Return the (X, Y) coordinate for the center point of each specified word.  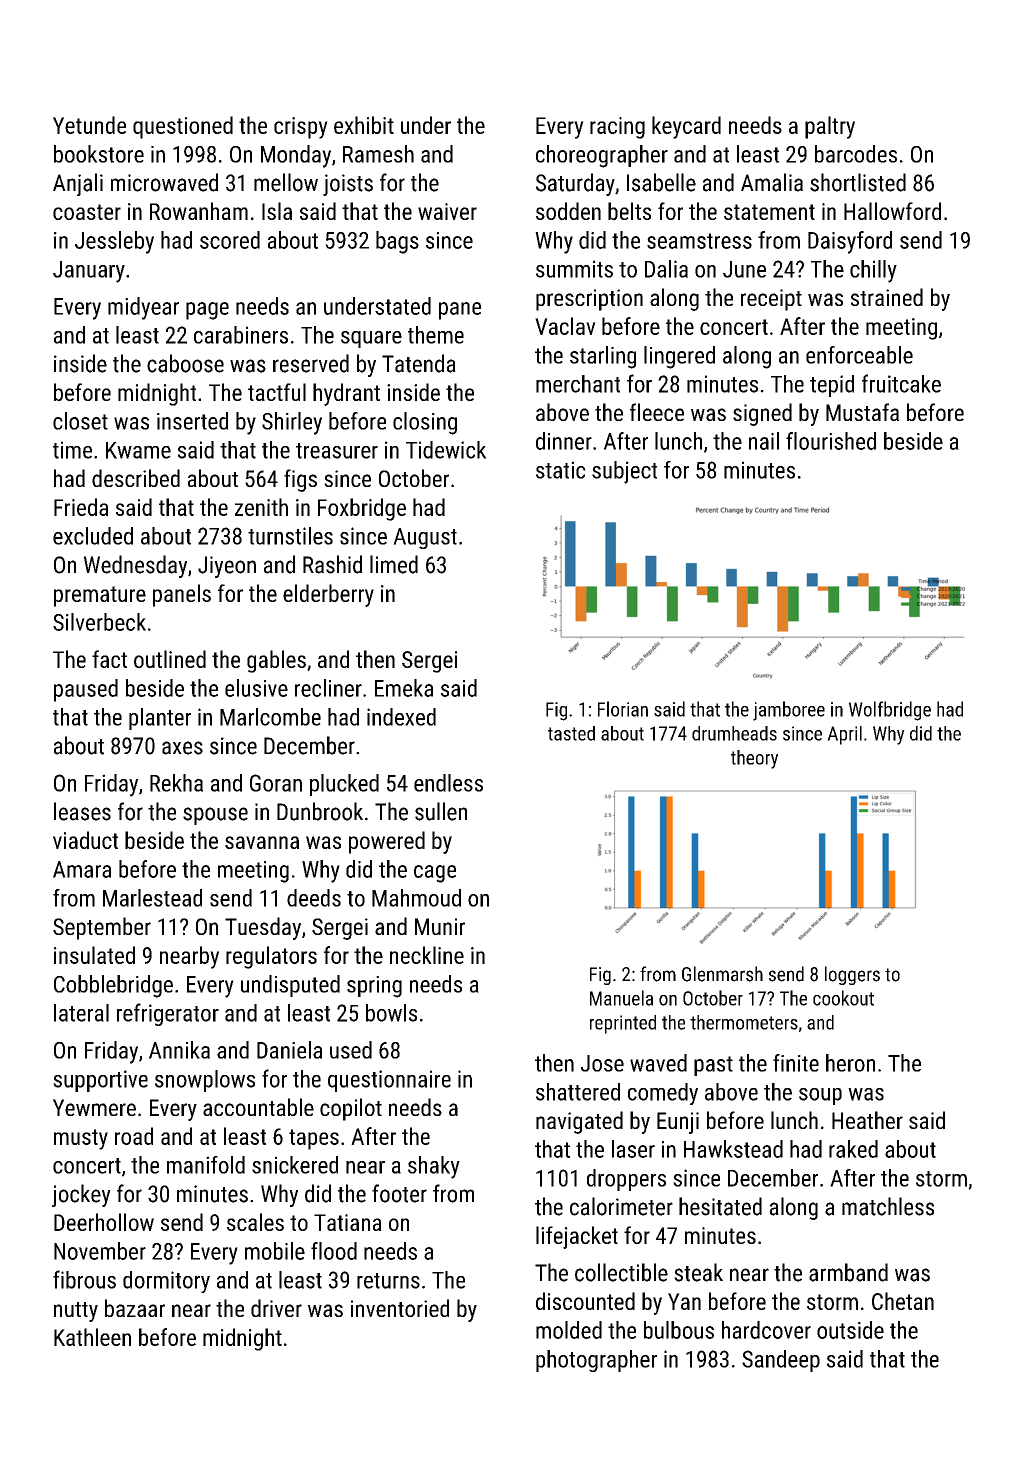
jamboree (789, 711)
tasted (571, 733)
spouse (215, 816)
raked (853, 1149)
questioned (183, 127)
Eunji (678, 1123)
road (134, 1136)
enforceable (859, 355)
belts (629, 211)
